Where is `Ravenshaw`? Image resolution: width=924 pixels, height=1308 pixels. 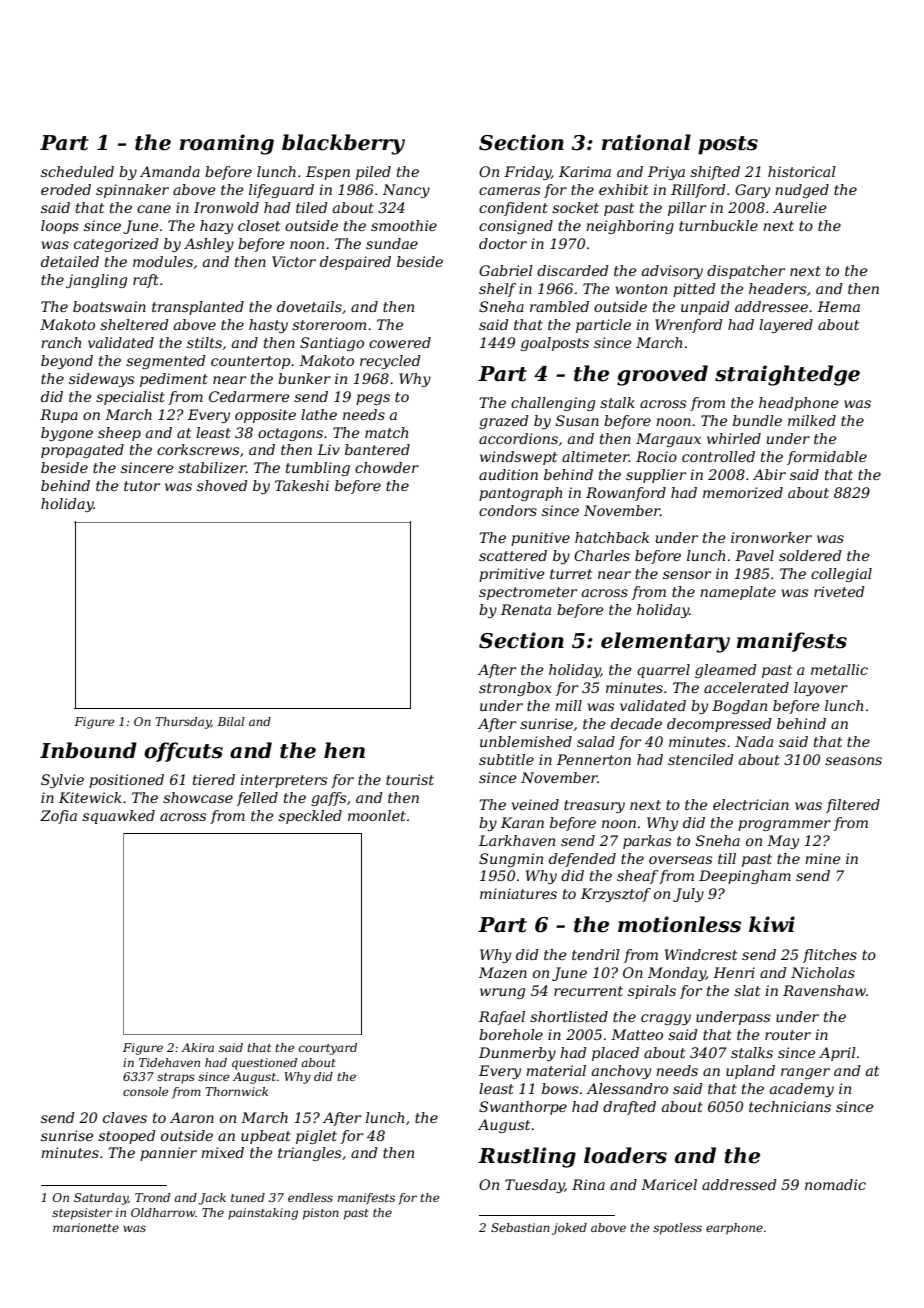
Ravenshaw is located at coordinates (824, 990).
